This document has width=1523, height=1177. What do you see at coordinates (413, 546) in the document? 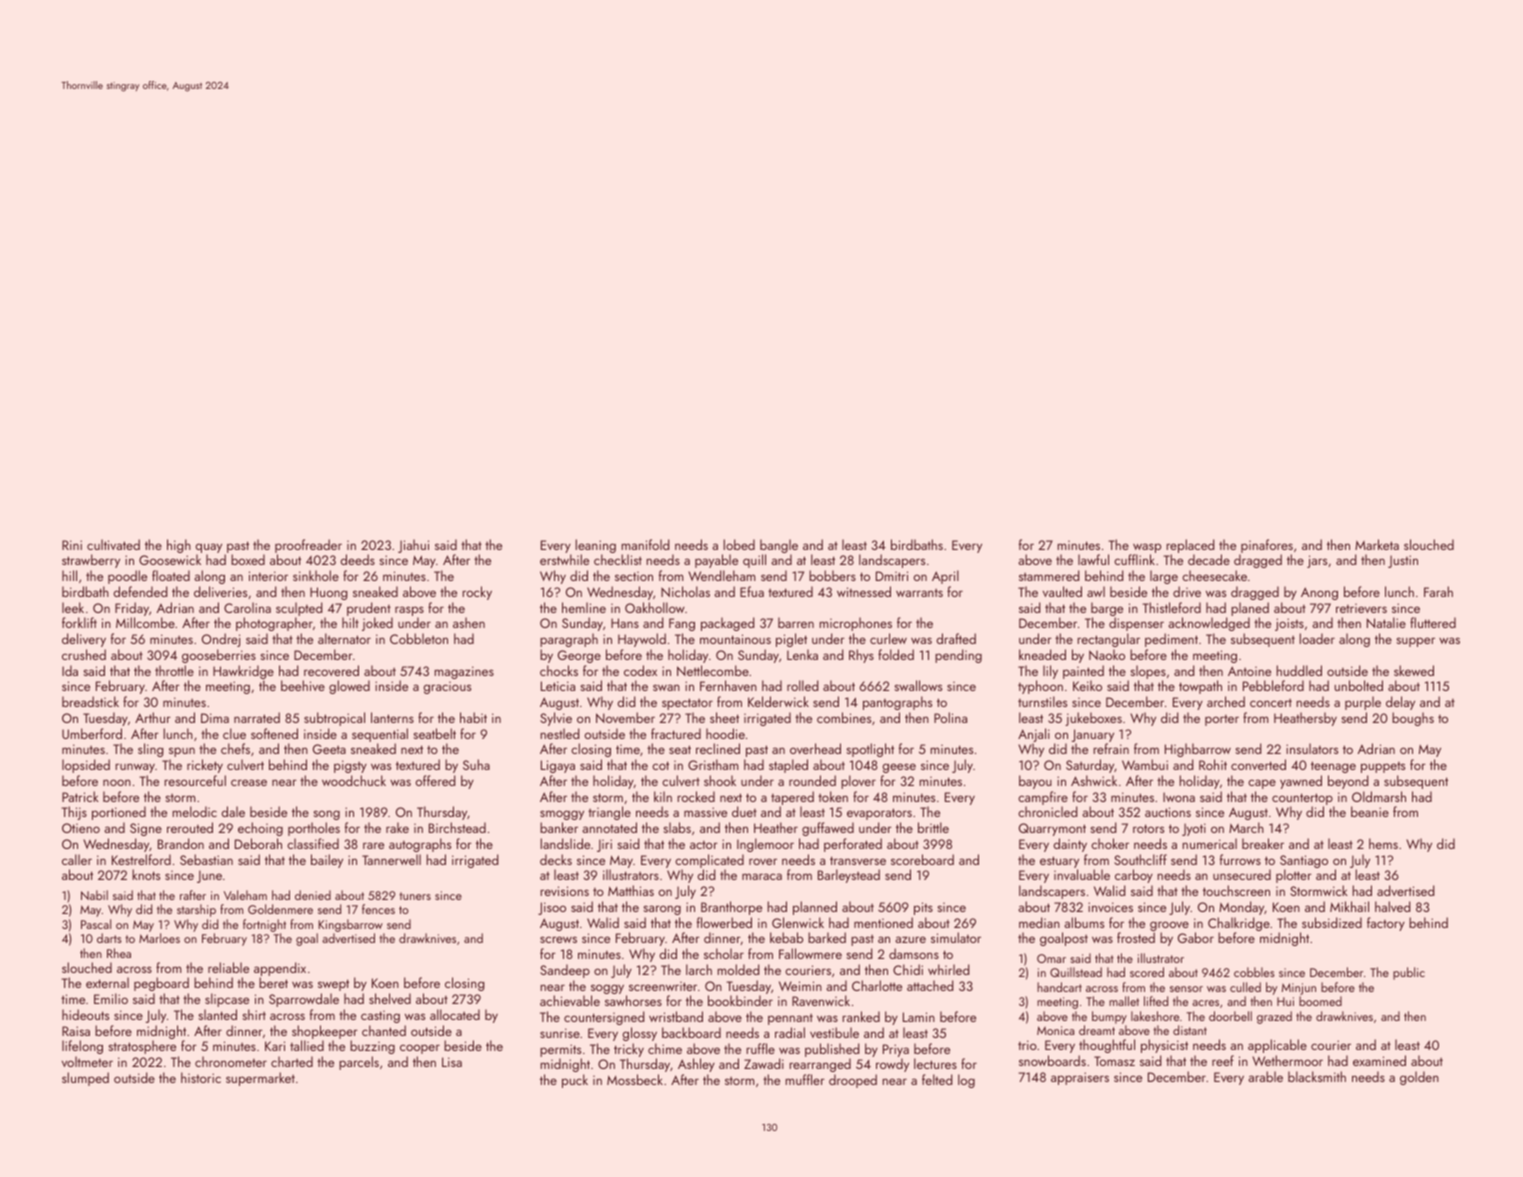
I see `Jiahui` at bounding box center [413, 546].
